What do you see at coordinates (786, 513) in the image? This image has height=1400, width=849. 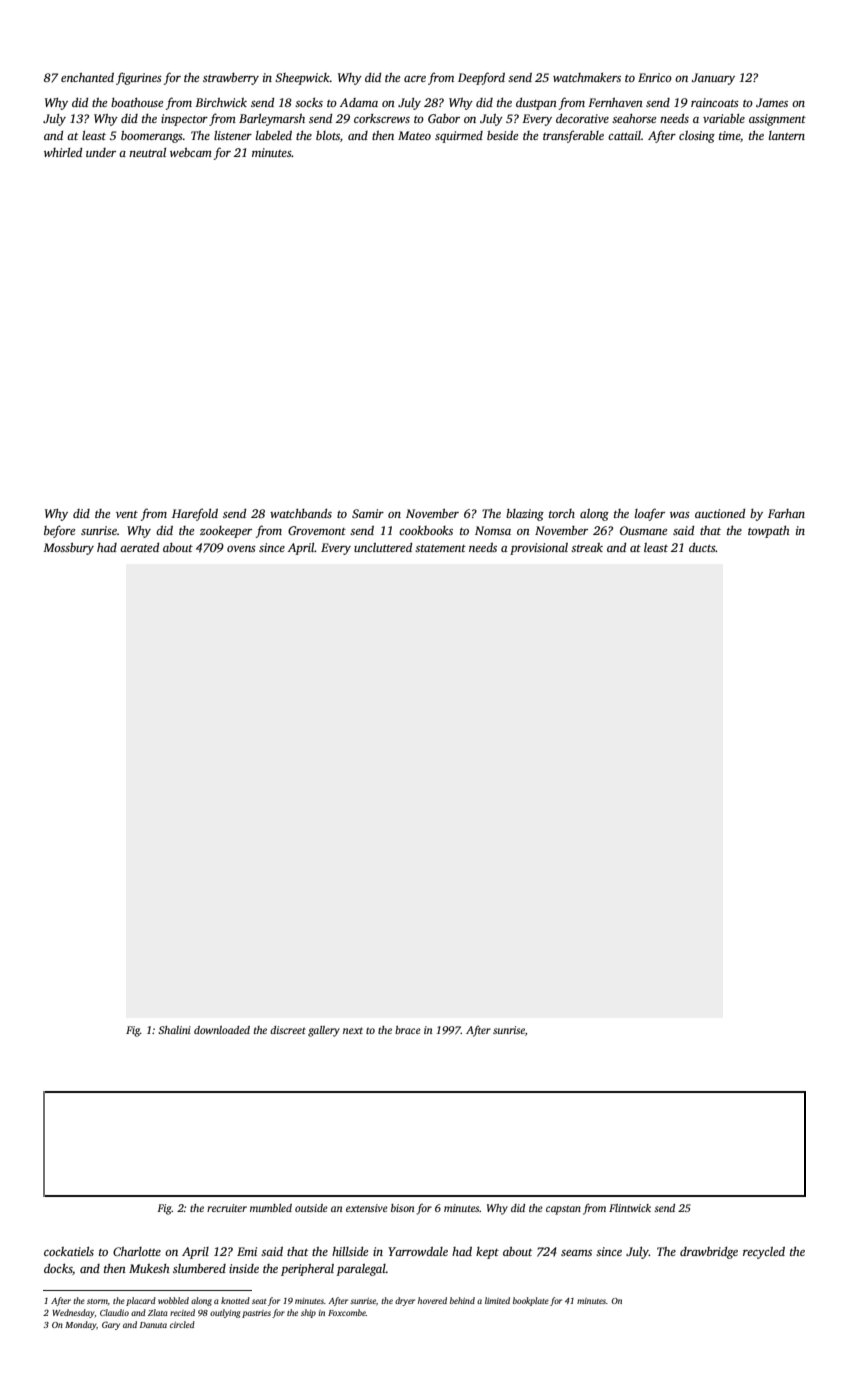 I see `Farhan` at bounding box center [786, 513].
